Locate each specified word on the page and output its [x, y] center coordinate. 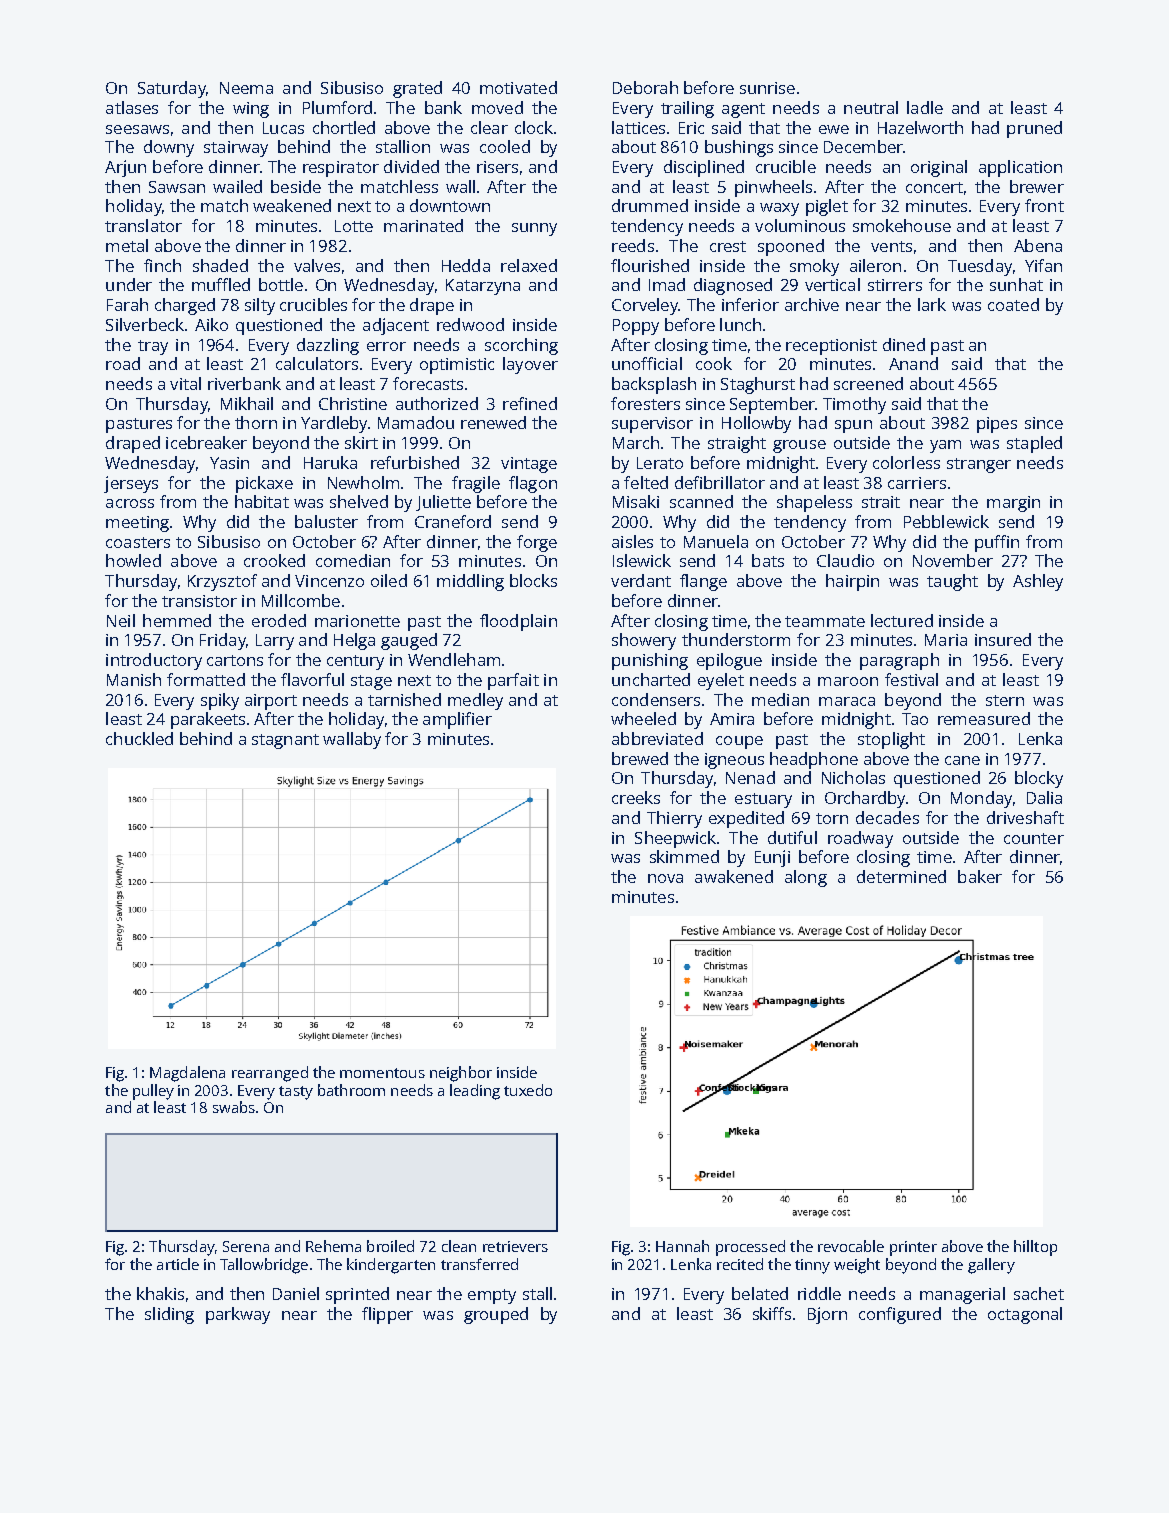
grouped [496, 1315]
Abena [1038, 245]
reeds [633, 245]
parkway [238, 1315]
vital [185, 383]
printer [913, 1248]
